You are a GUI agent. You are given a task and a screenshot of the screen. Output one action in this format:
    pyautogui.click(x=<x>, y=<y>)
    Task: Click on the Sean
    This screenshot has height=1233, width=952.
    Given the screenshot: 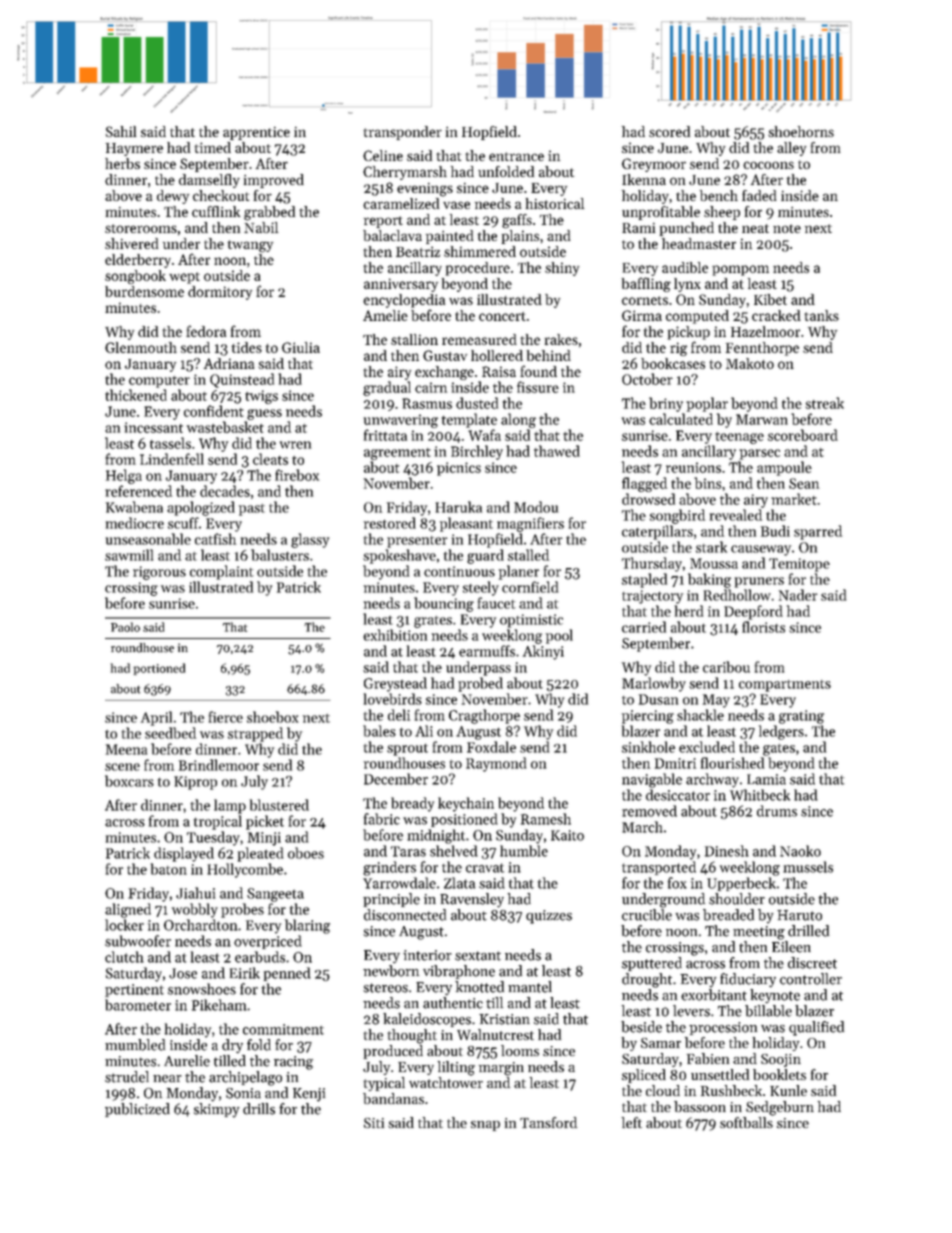 What is the action you would take?
    pyautogui.click(x=804, y=483)
